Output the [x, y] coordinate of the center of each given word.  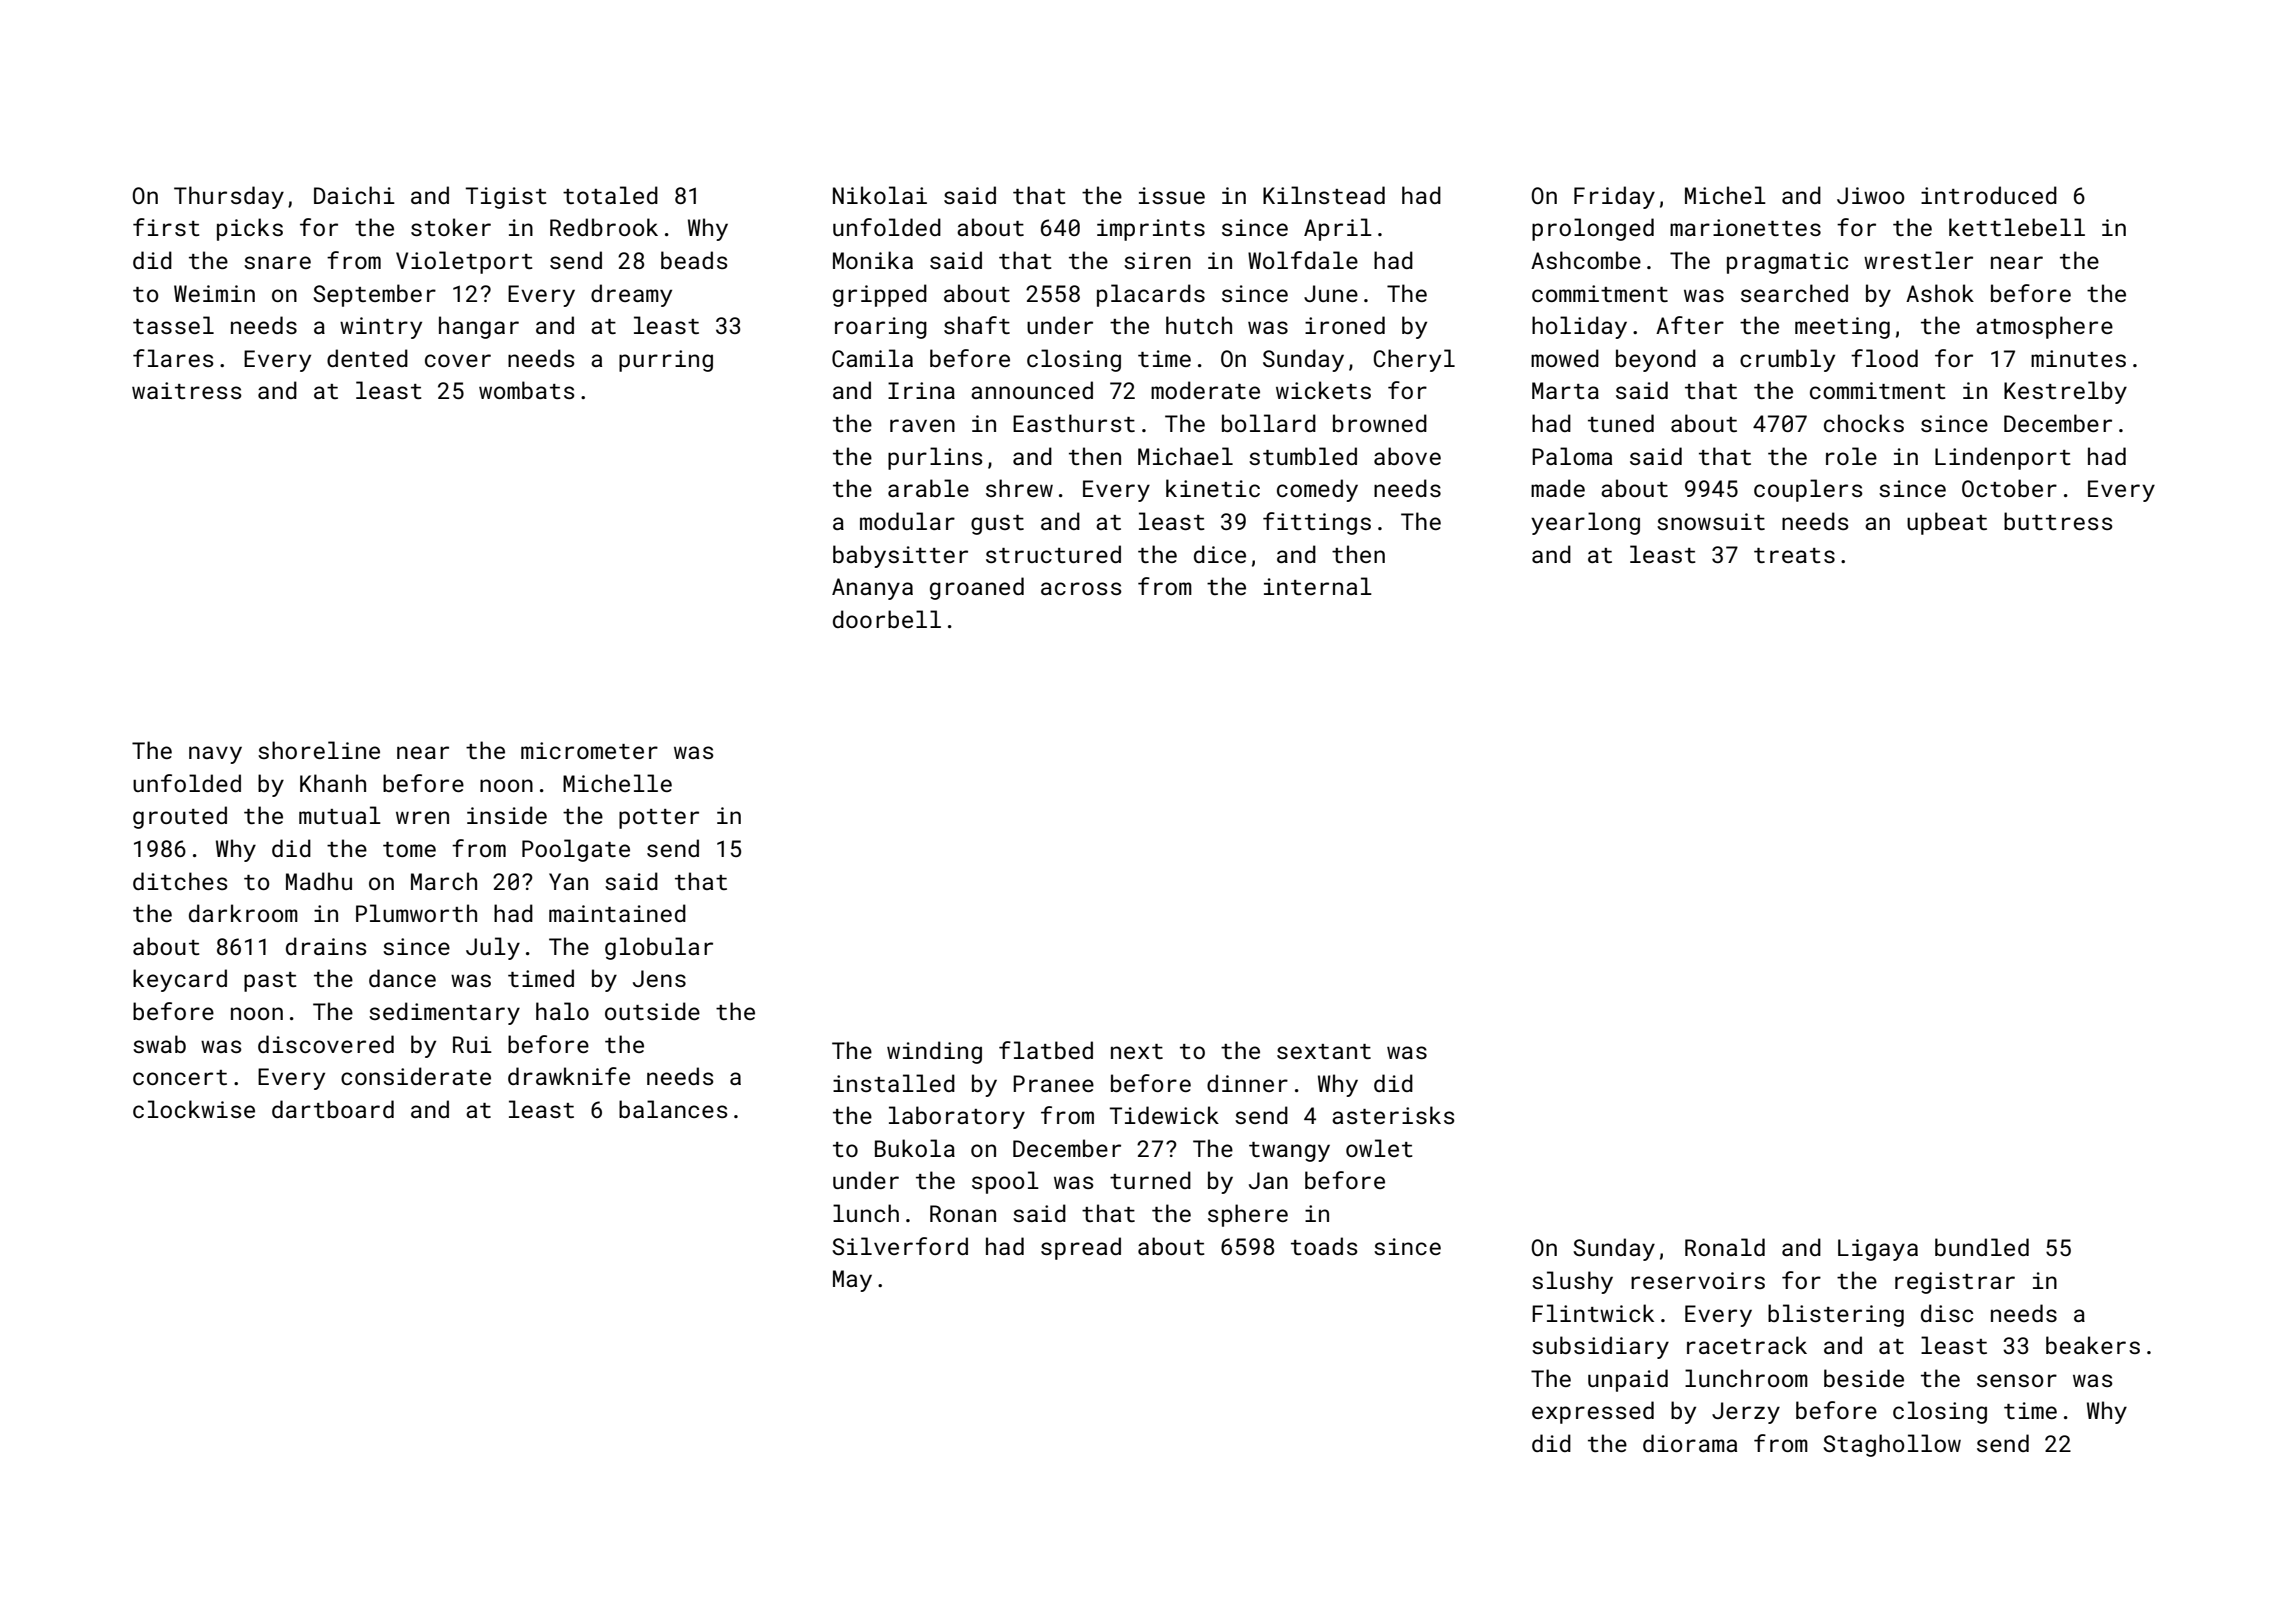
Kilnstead [1324, 195]
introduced [1989, 195]
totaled [610, 195]
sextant [1324, 1051]
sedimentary [444, 1013]
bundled [1982, 1247]
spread [1081, 1248]
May [852, 1281]
